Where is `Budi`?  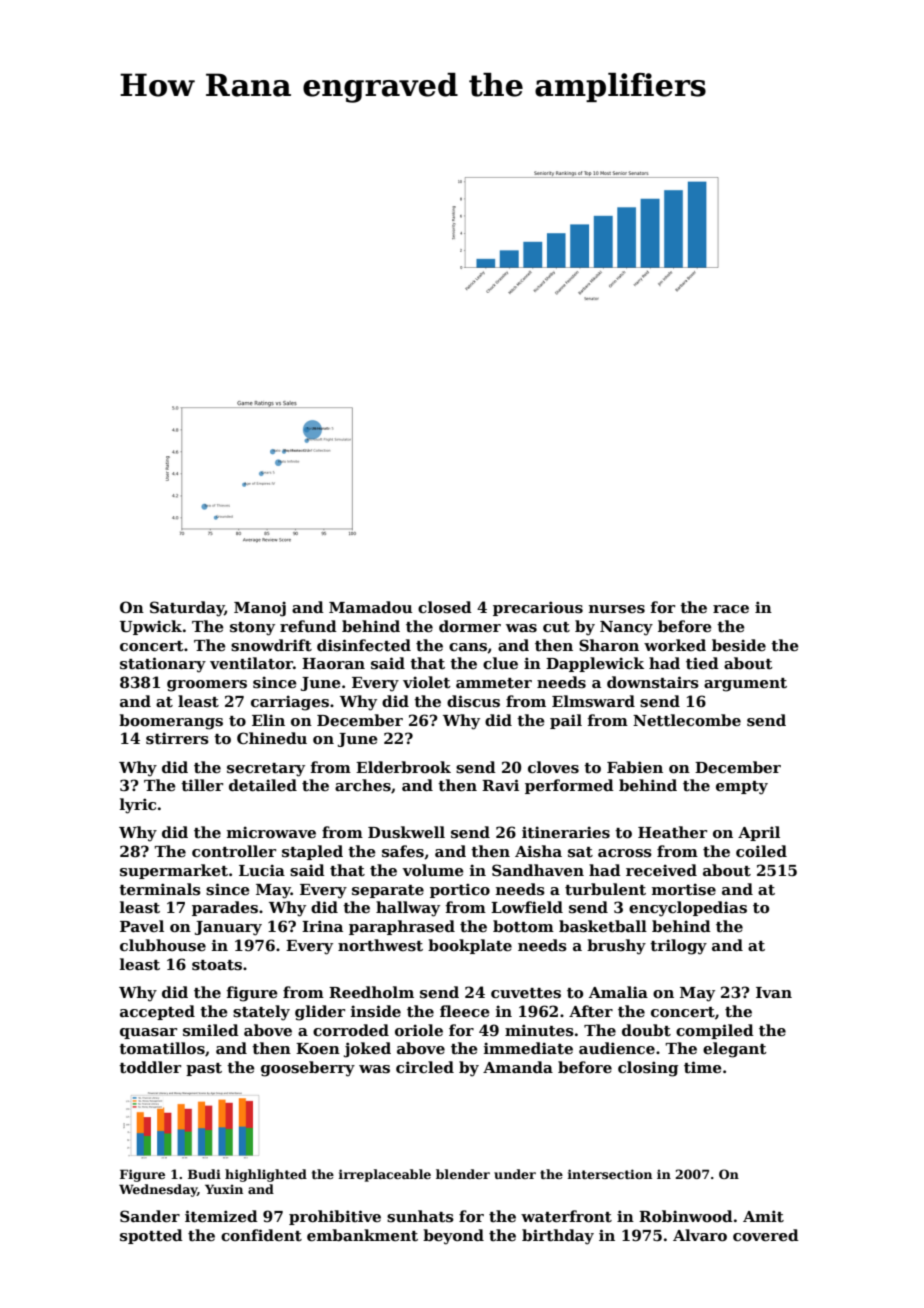
Budi is located at coordinates (204, 1174).
